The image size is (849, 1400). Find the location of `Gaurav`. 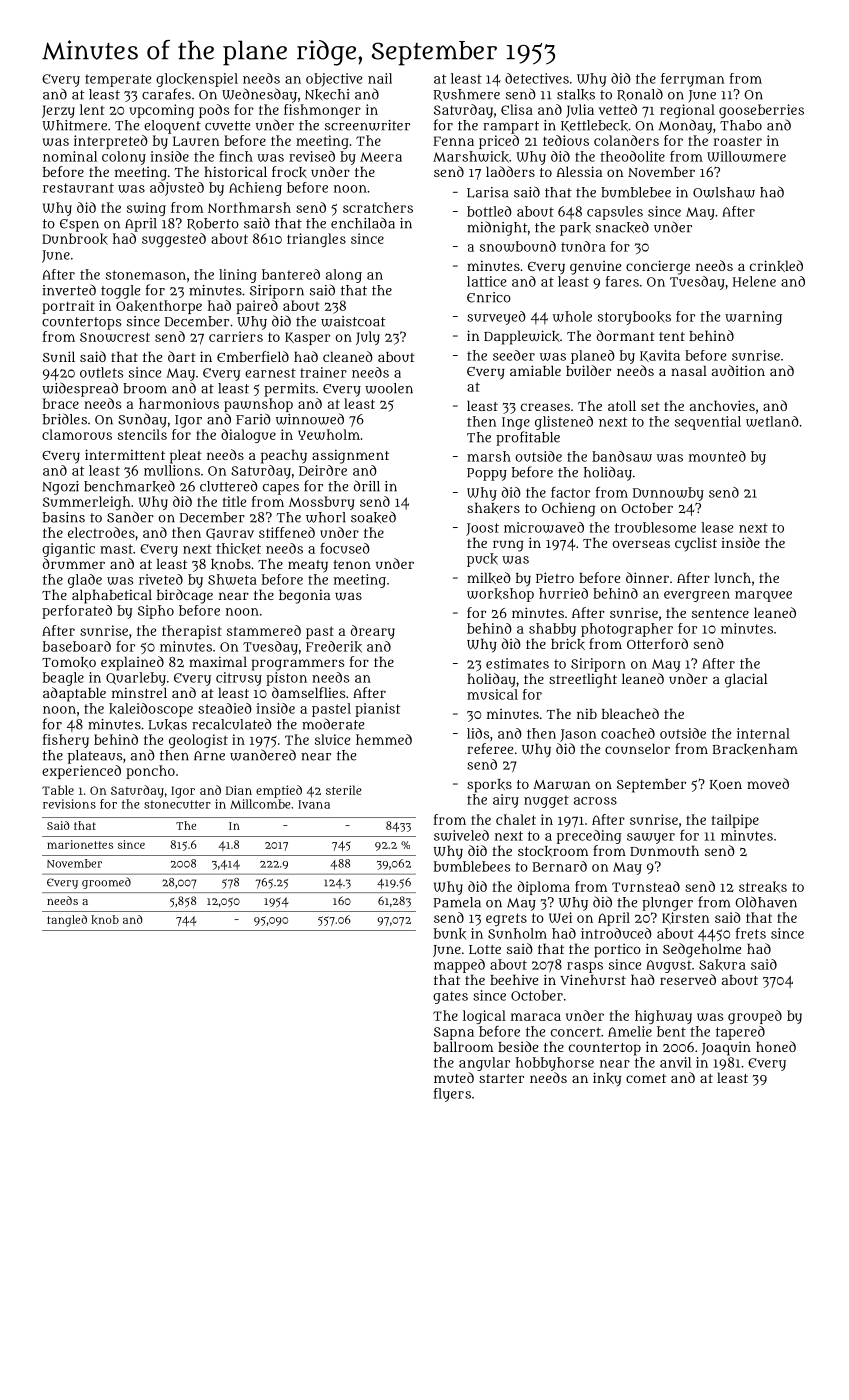

Gaurav is located at coordinates (230, 534).
